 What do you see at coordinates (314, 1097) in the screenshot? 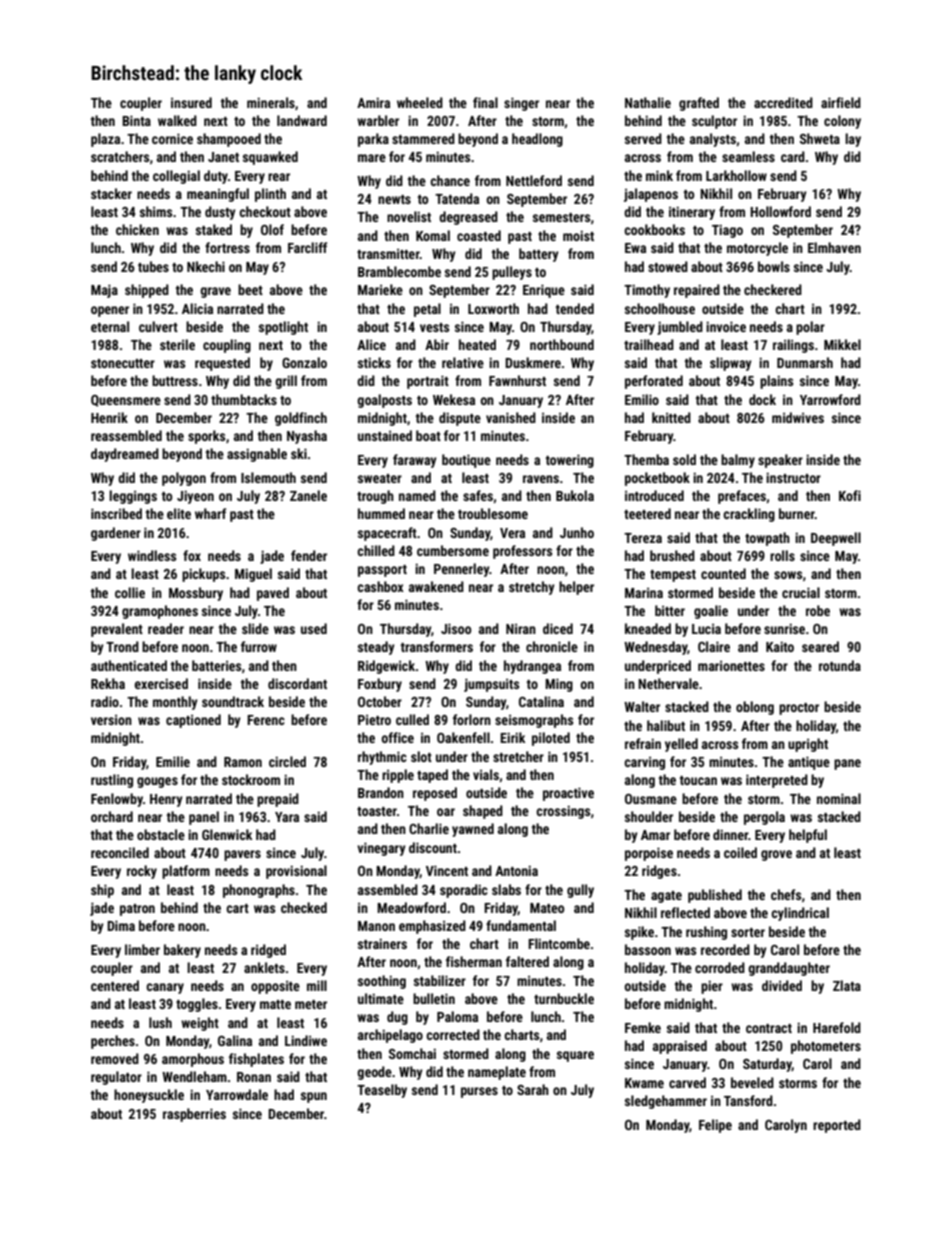
I see `spun` at bounding box center [314, 1097].
